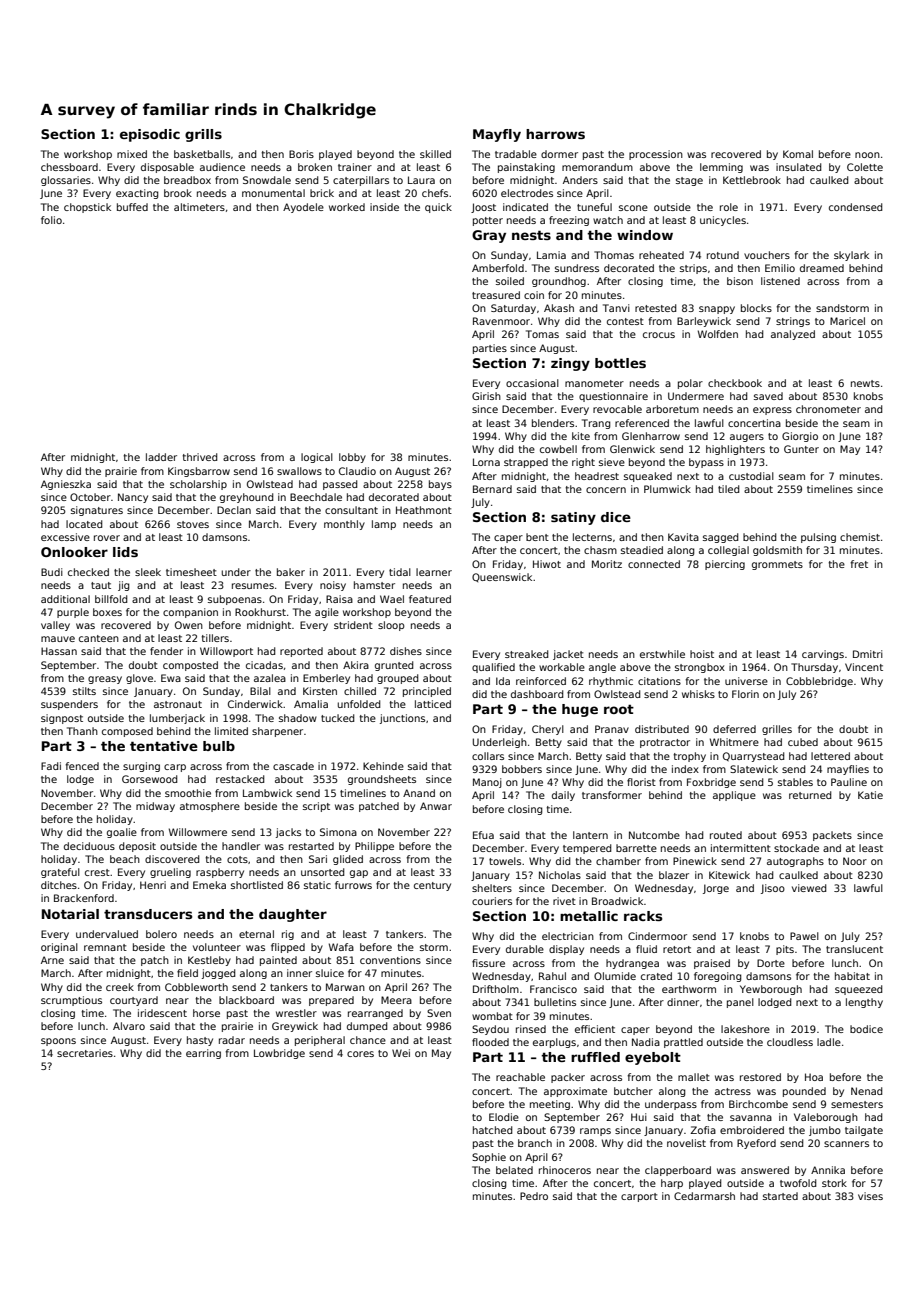  I want to click on stockade, so click(796, 848).
